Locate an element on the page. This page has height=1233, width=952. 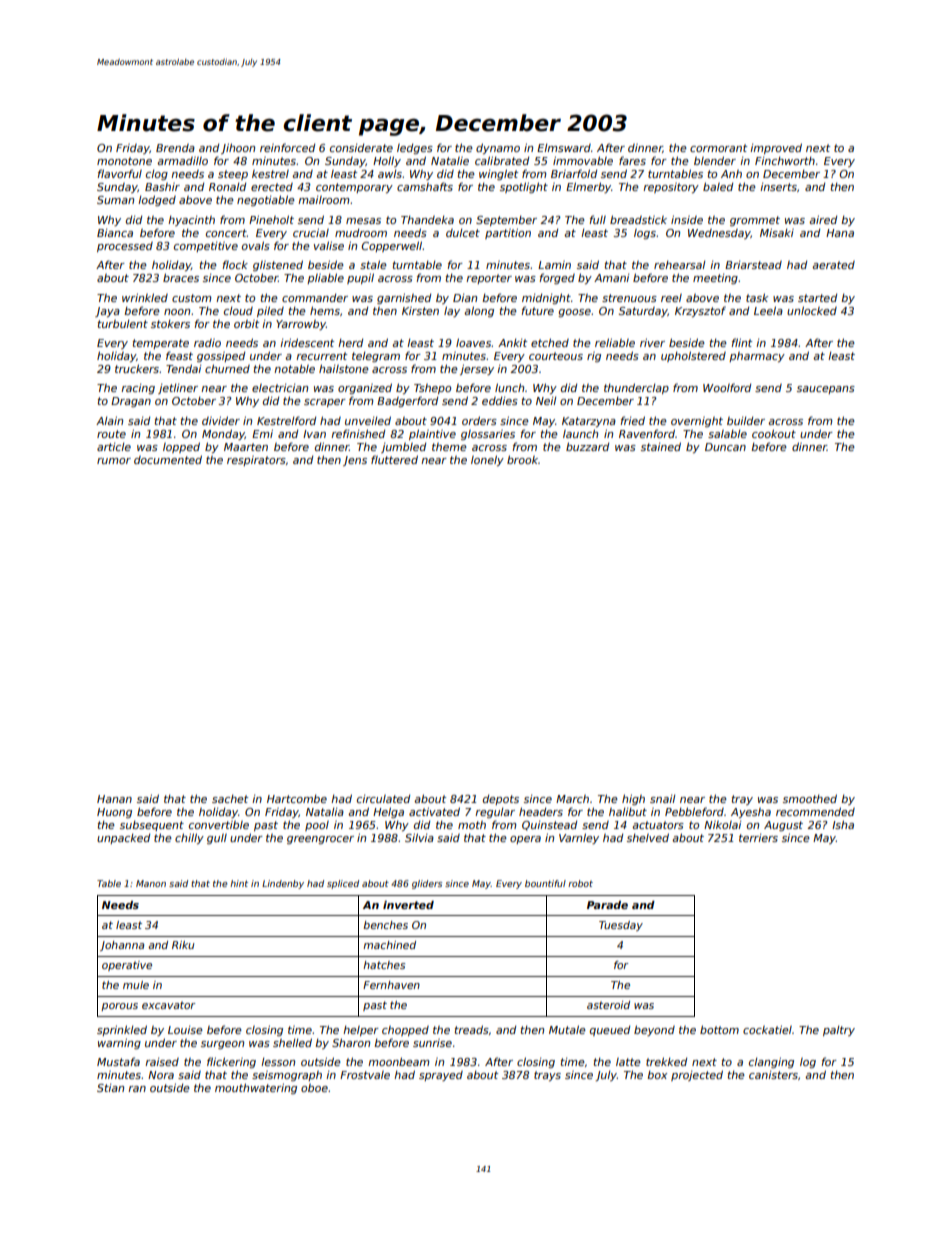
ledges is located at coordinates (415, 148).
